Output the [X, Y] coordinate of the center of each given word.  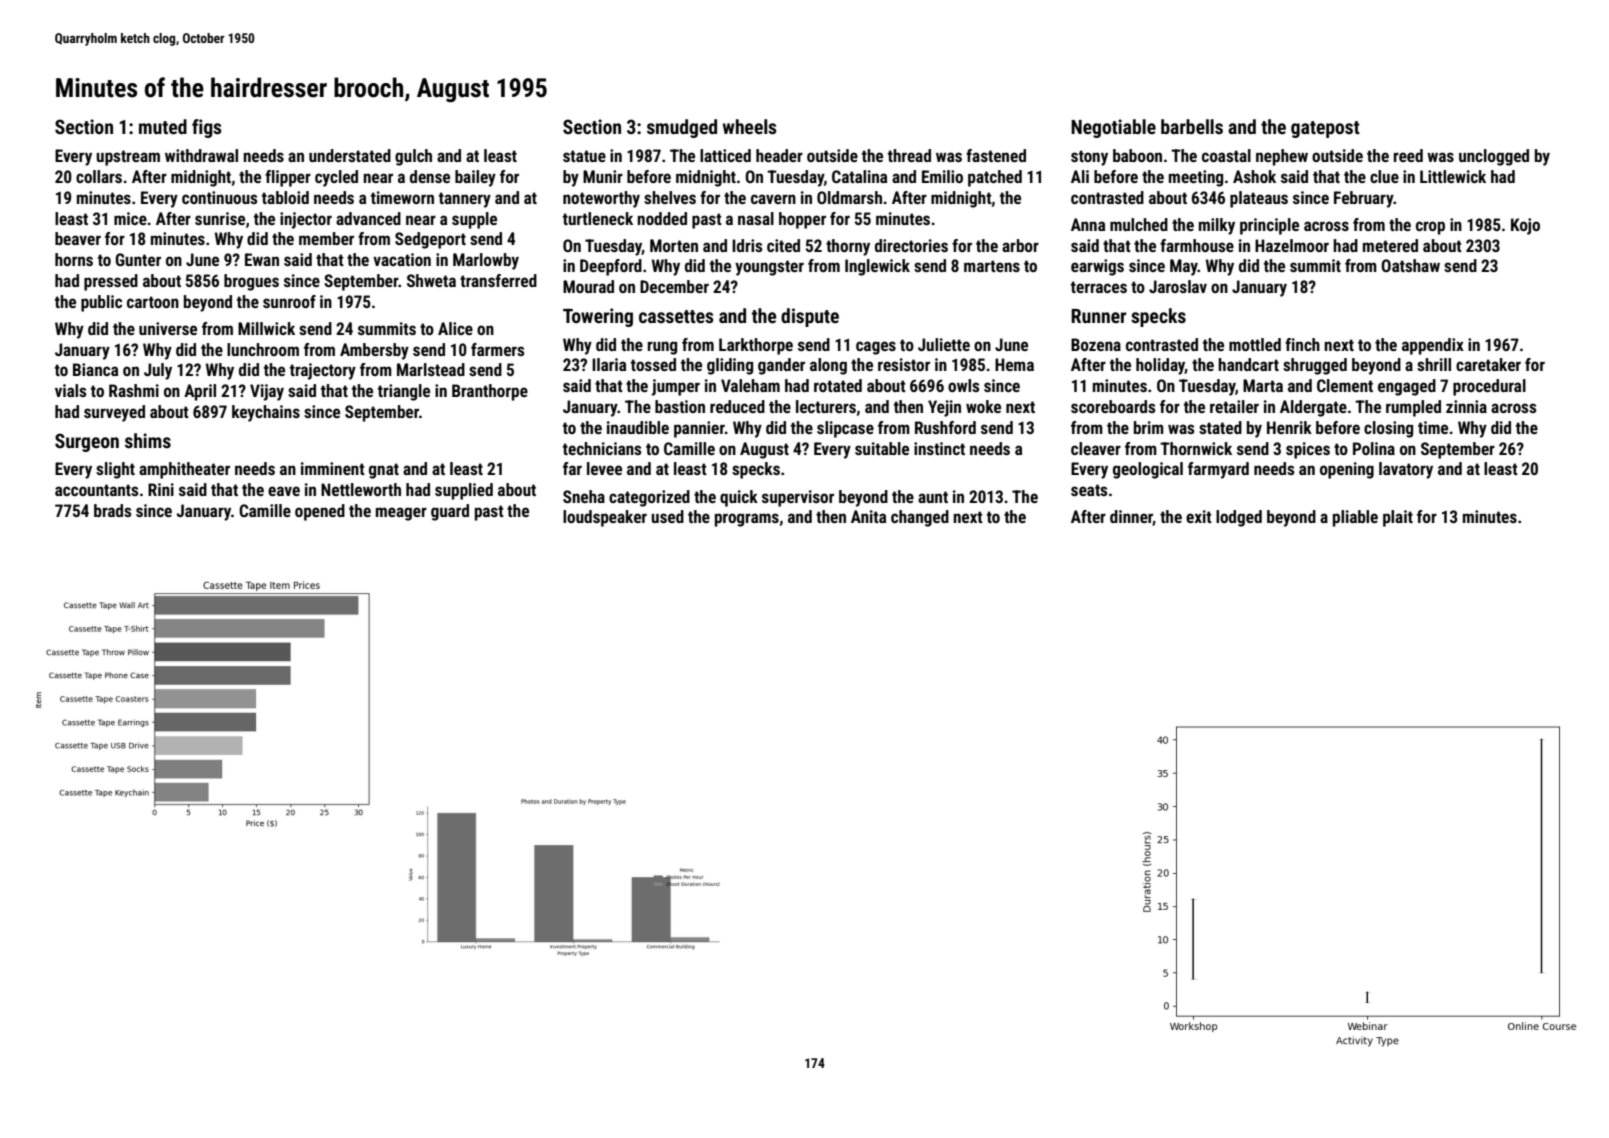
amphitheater [184, 470]
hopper [802, 220]
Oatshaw [1410, 265]
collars [99, 176]
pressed [111, 282]
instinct [939, 448]
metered [1390, 245]
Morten [674, 245]
